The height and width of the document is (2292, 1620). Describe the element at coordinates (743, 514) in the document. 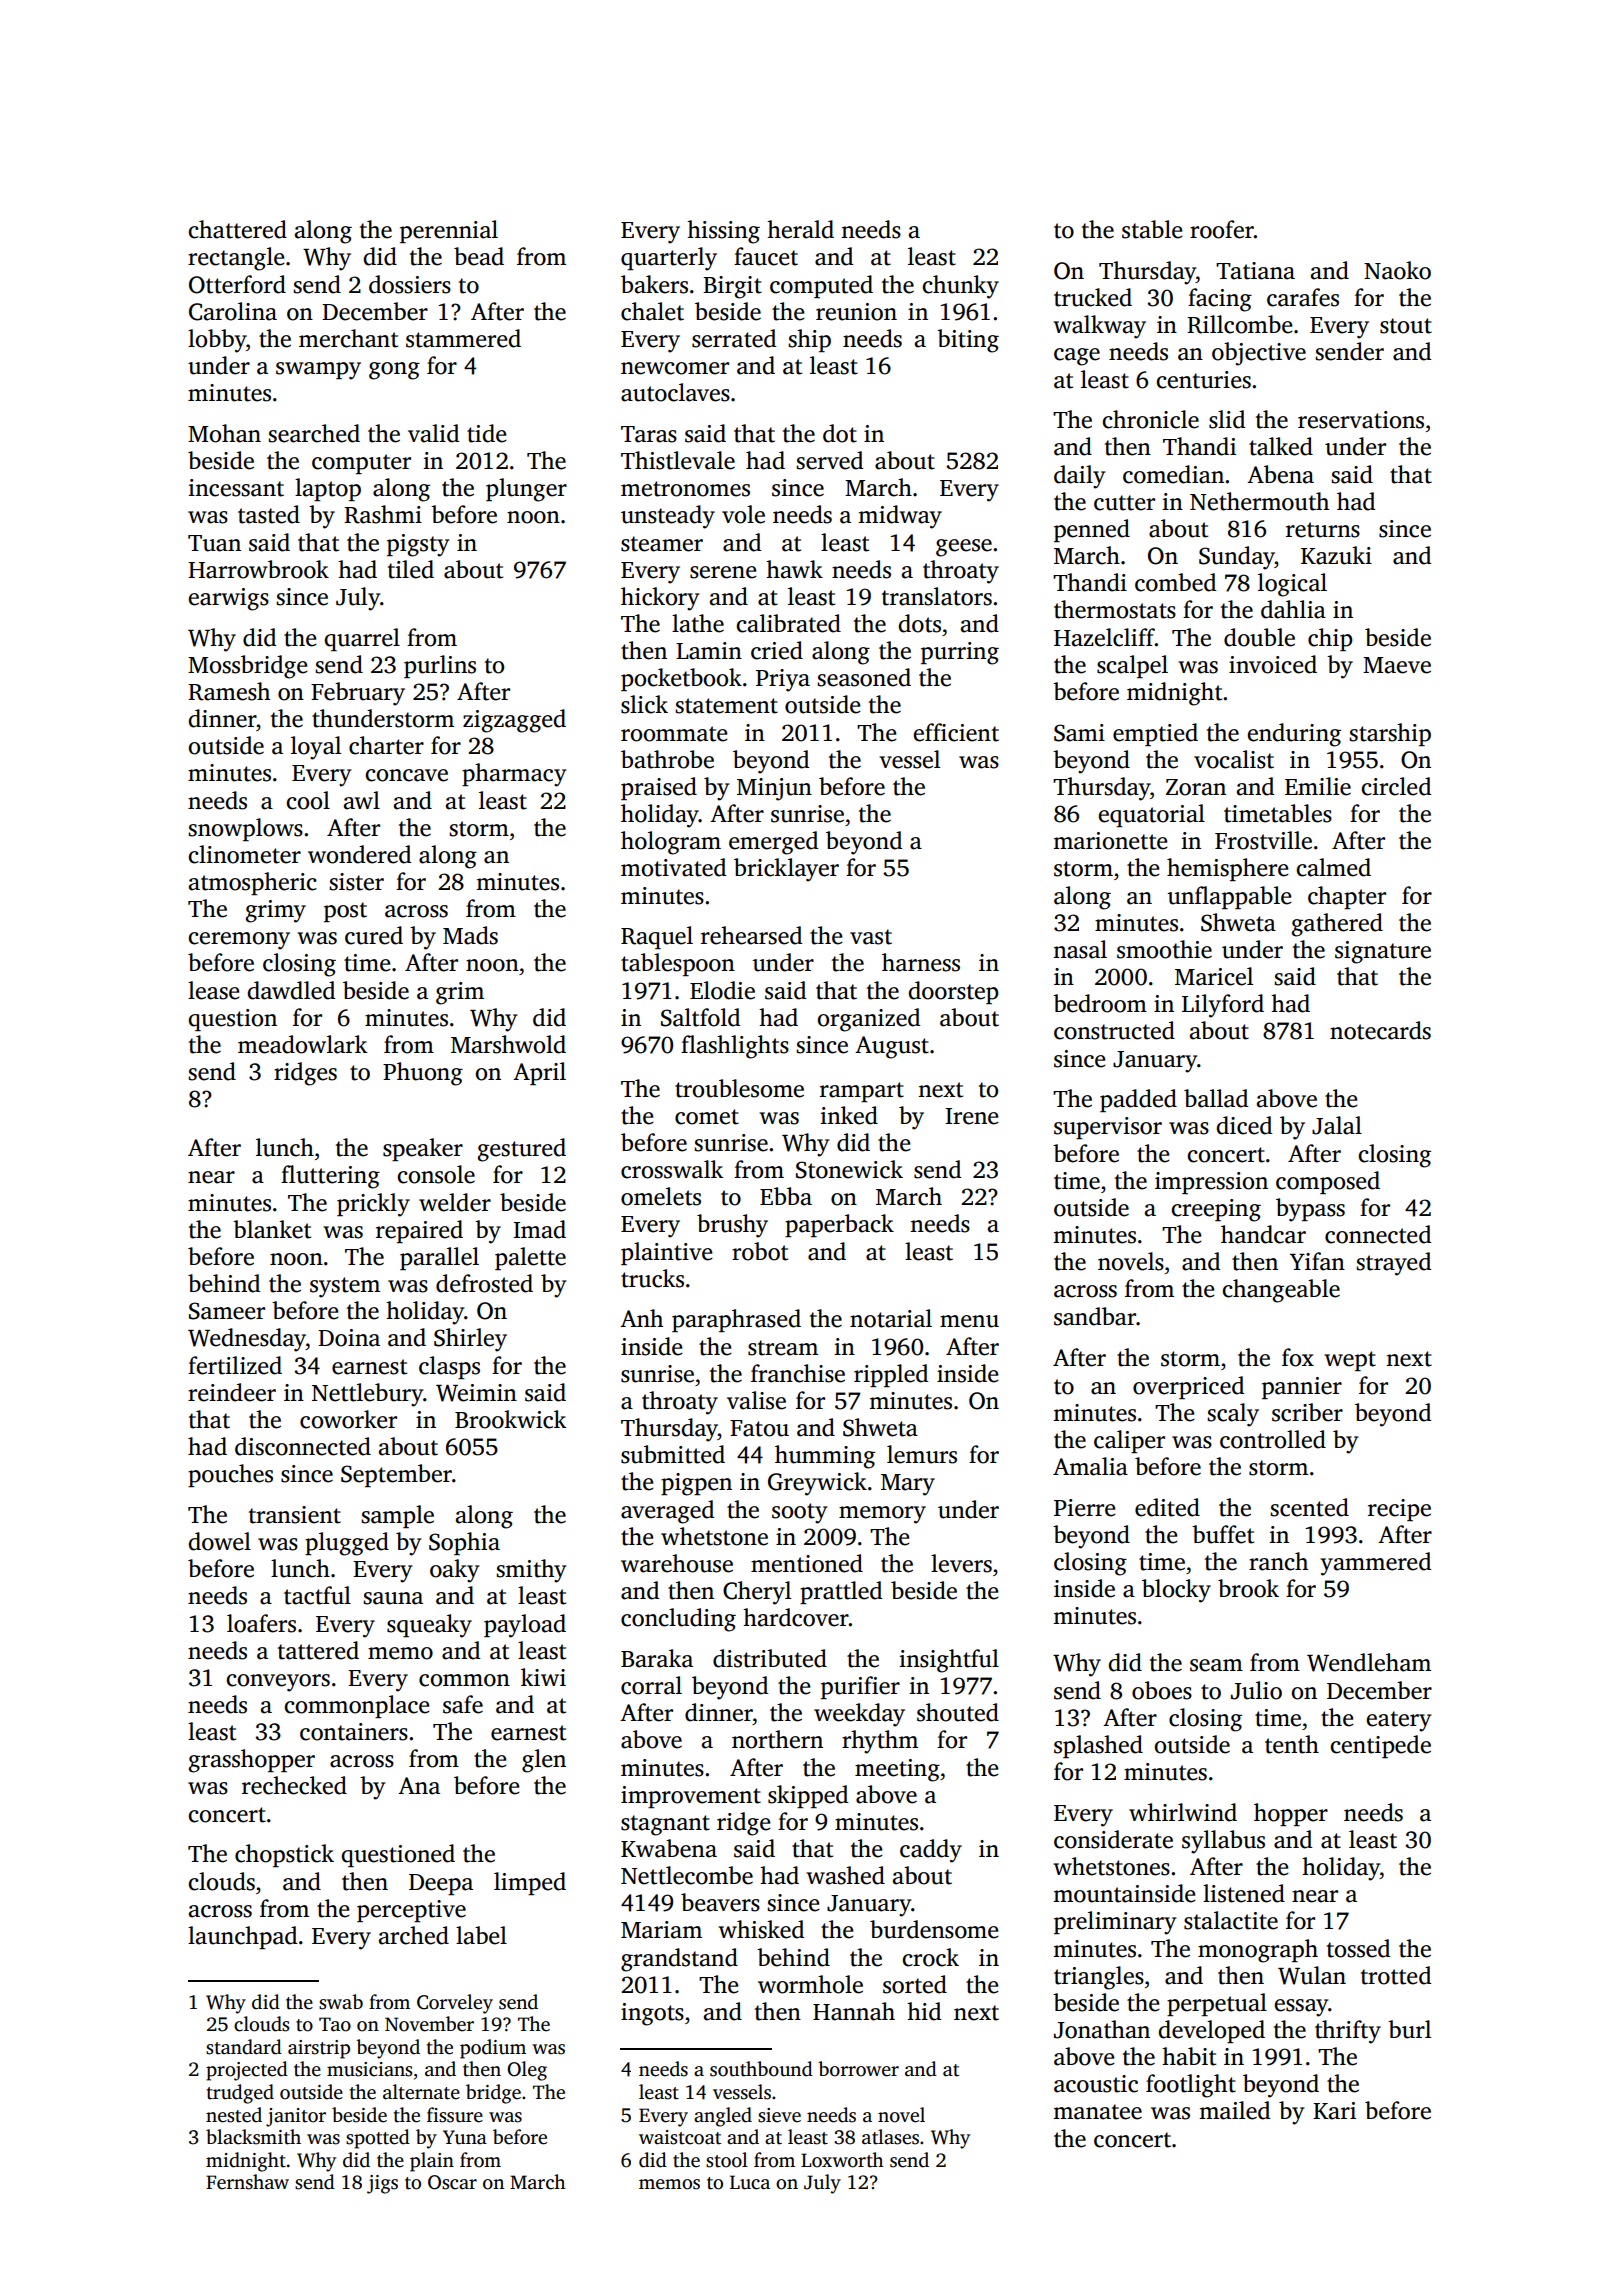

I see `vole` at that location.
